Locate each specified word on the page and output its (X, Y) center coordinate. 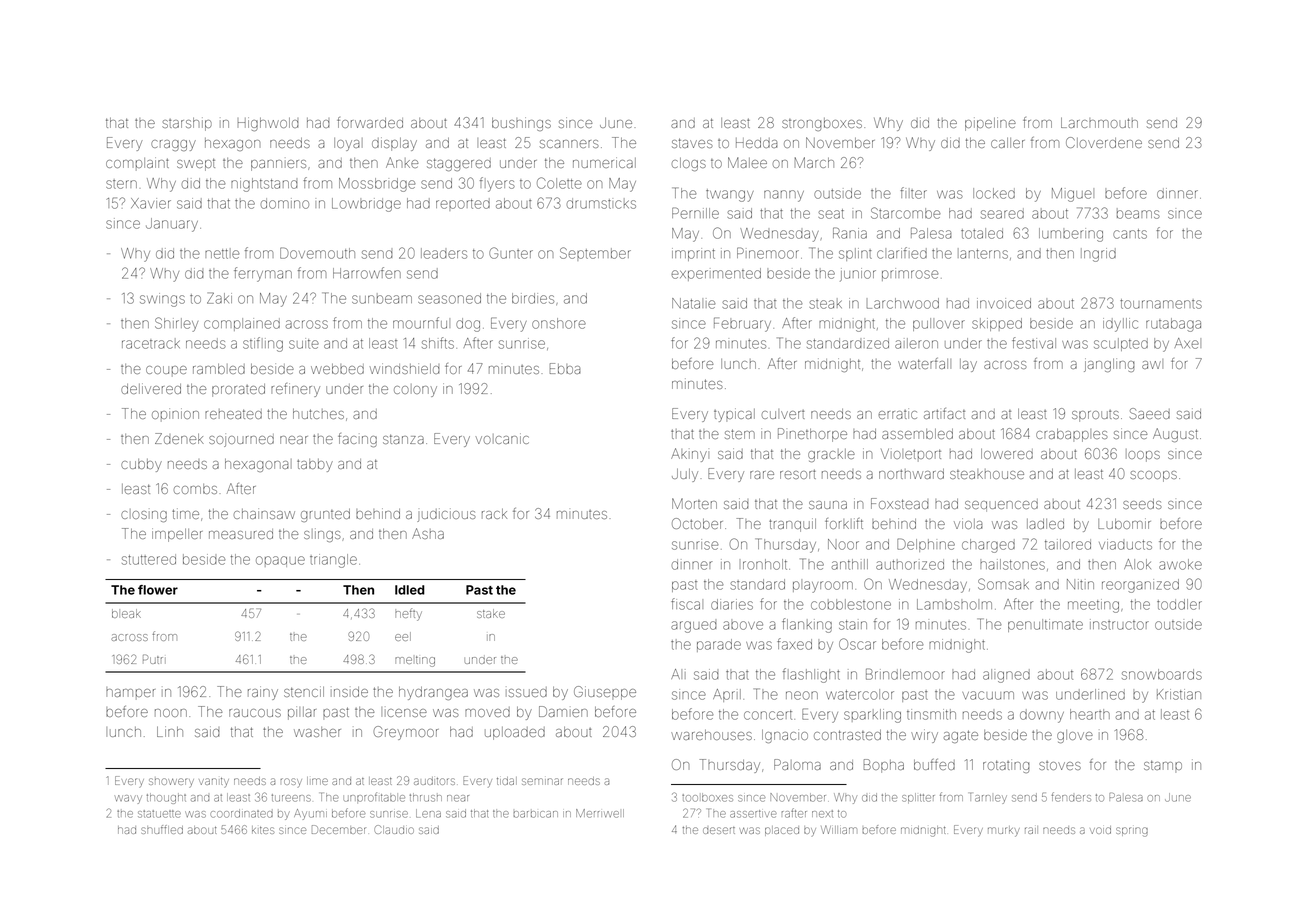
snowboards (1162, 674)
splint (855, 254)
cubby (141, 465)
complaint (137, 163)
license (404, 712)
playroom (823, 587)
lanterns (983, 253)
